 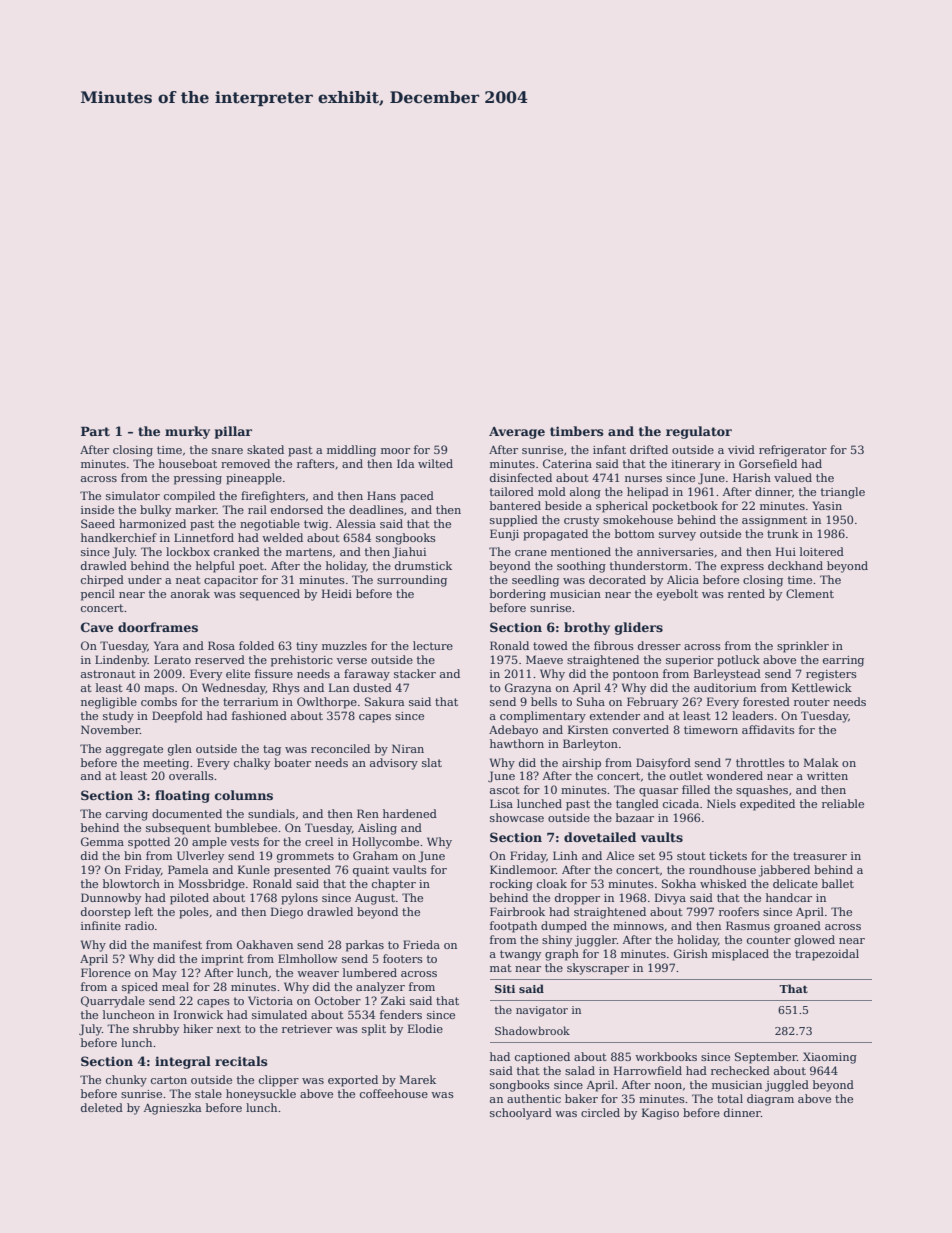 I want to click on minnows, so click(x=638, y=926).
